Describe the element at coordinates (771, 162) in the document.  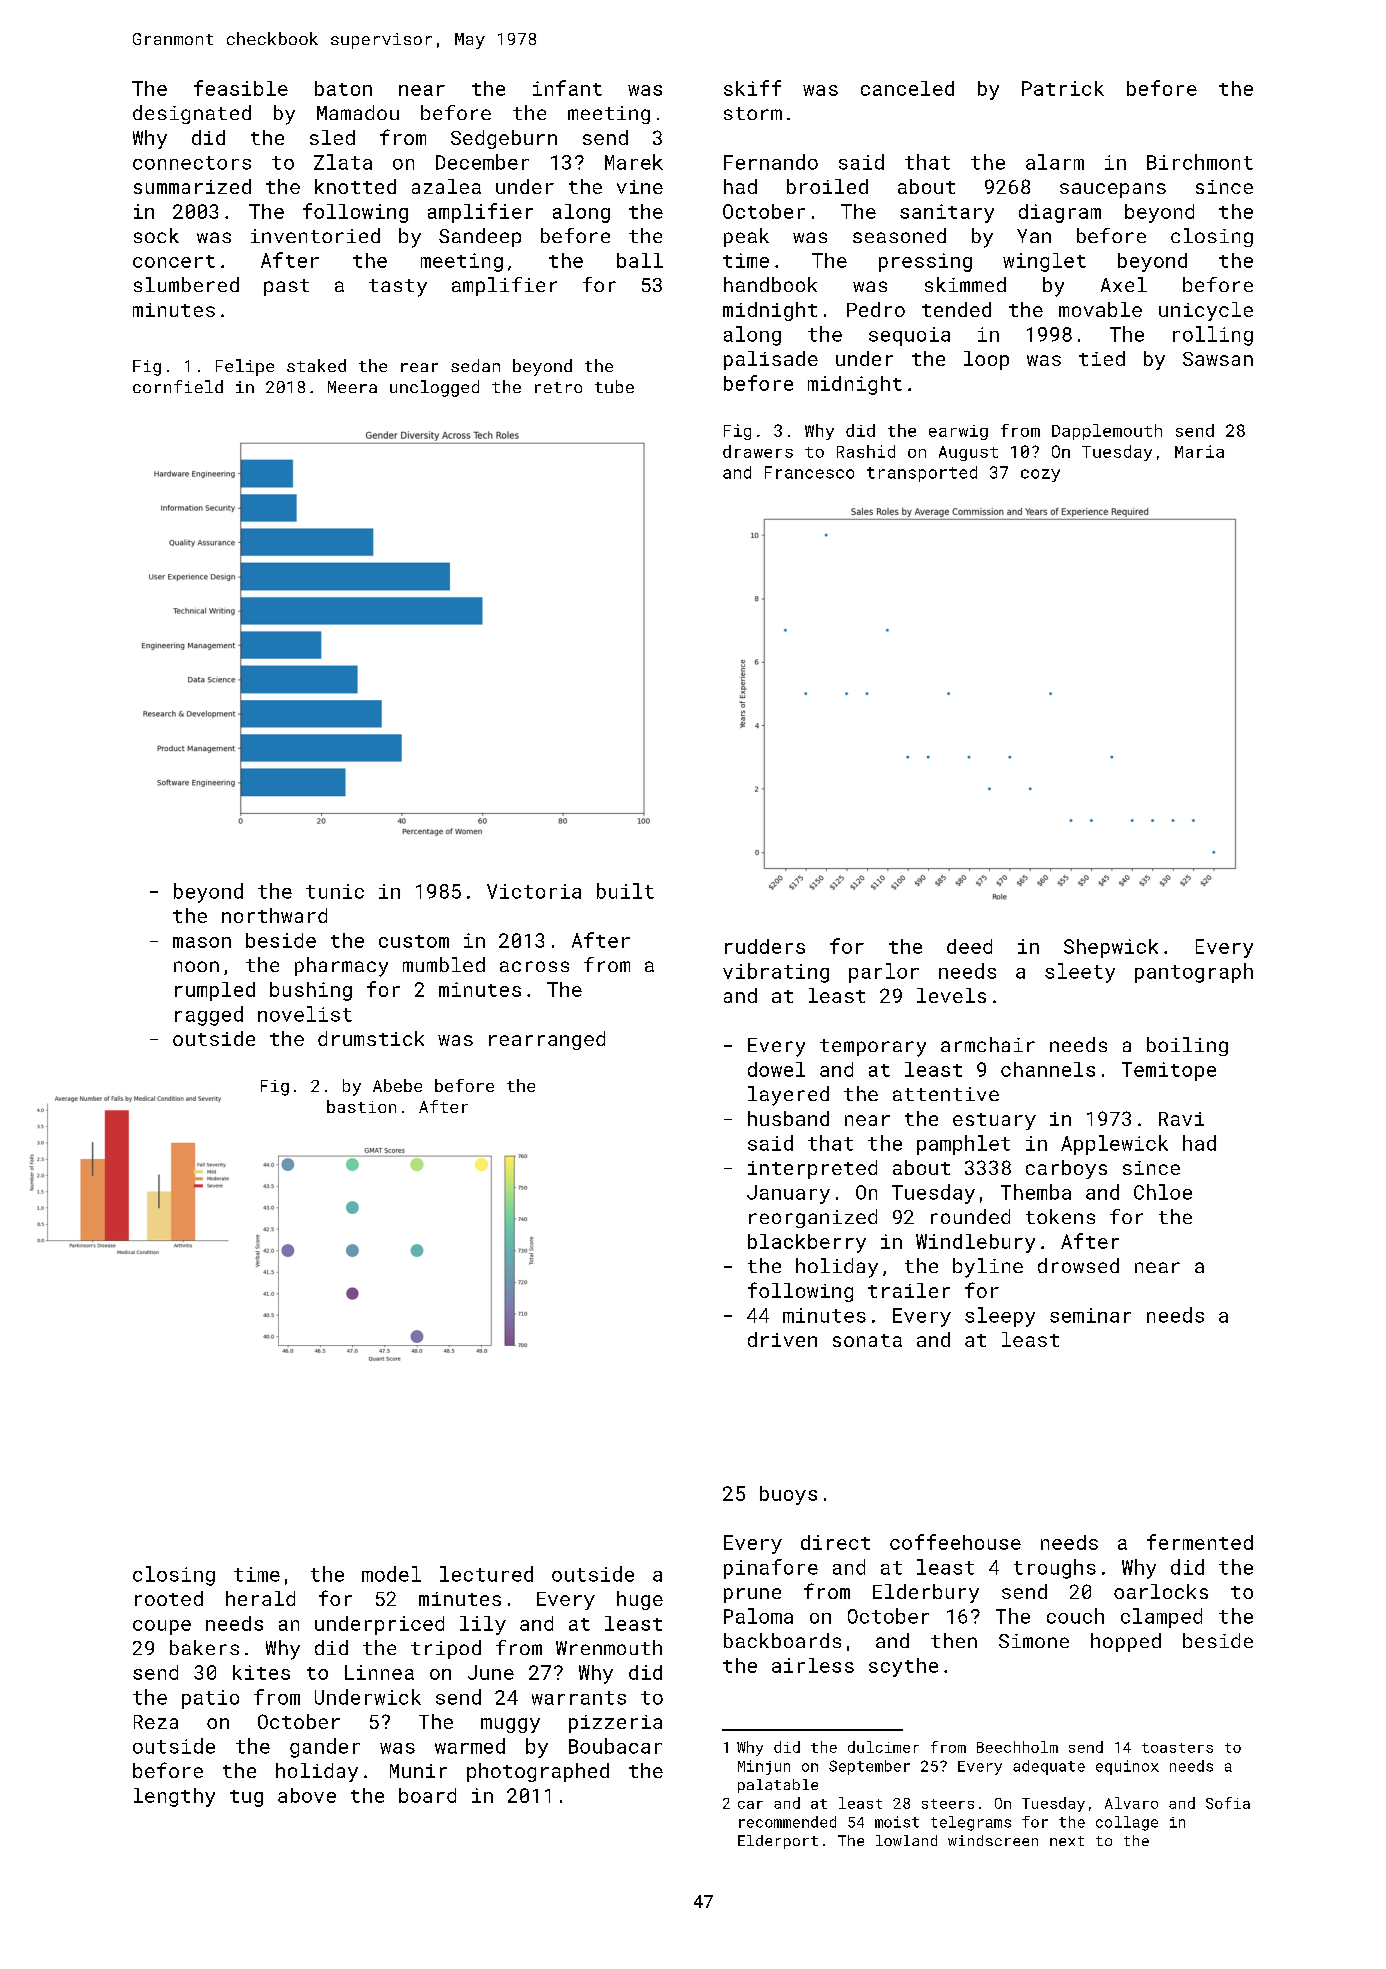
I see `Fernando` at that location.
